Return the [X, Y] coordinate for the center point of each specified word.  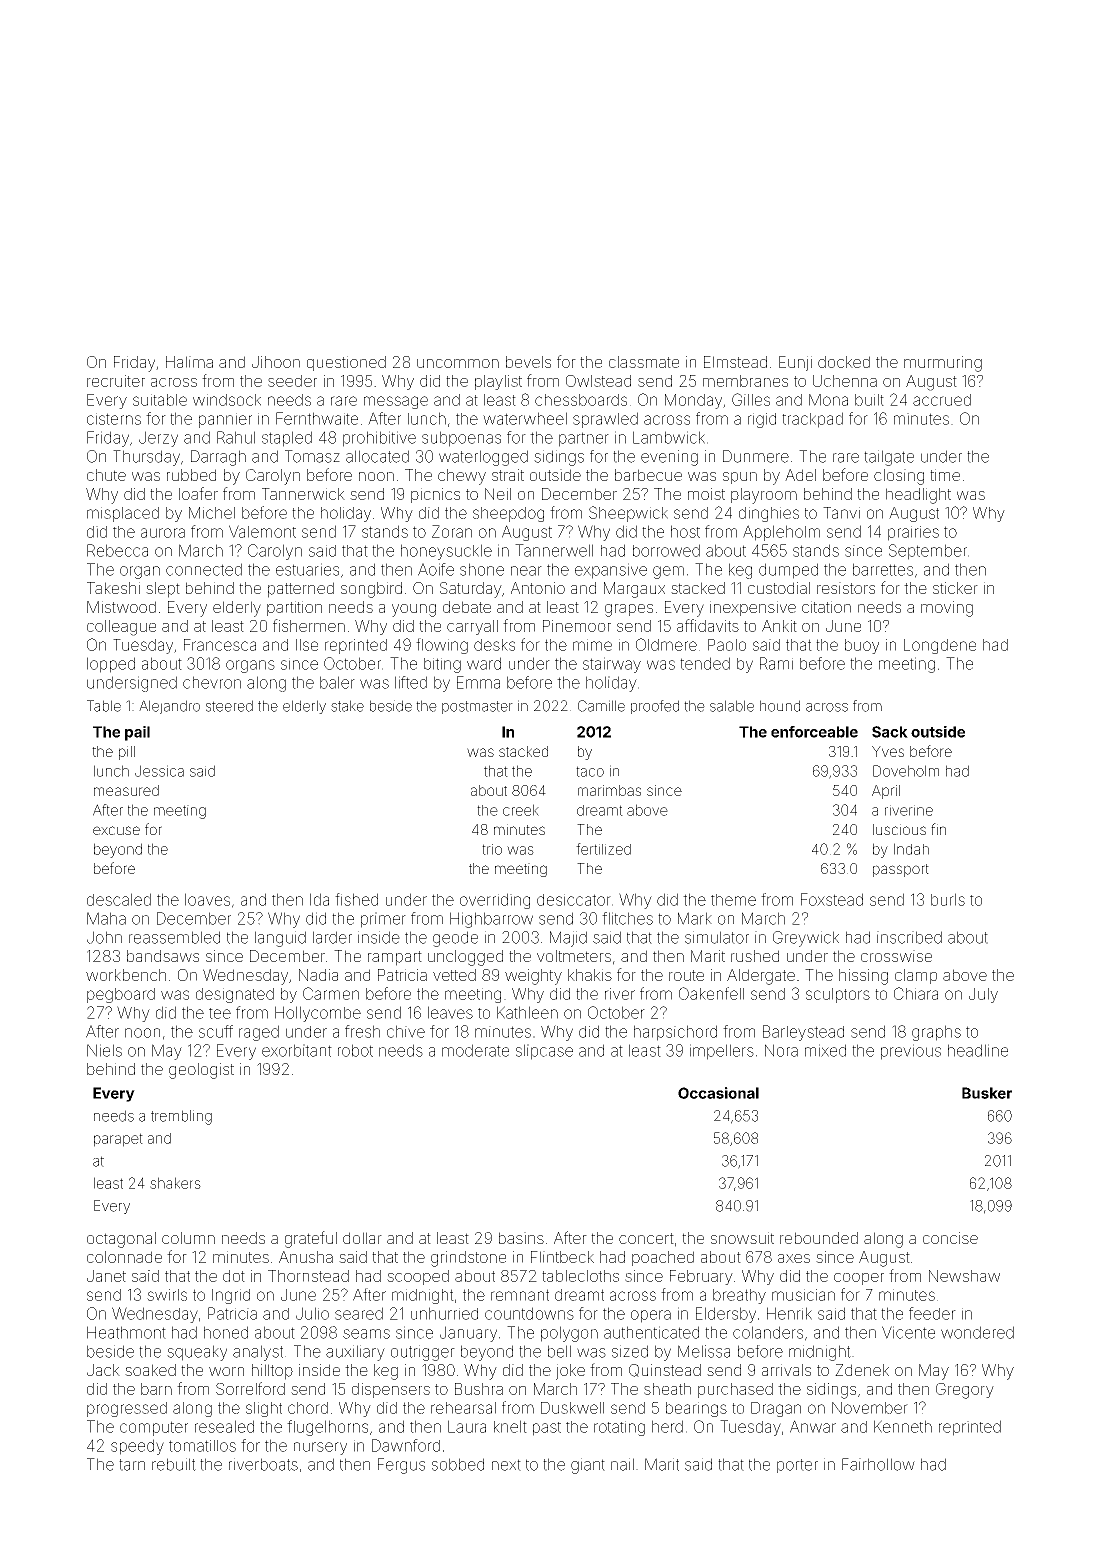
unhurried [444, 1313]
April [886, 792]
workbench [126, 975]
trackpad [812, 420]
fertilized [603, 849]
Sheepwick [628, 514]
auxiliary [355, 1353]
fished [356, 899]
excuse [116, 830]
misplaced [123, 514]
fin [938, 829]
